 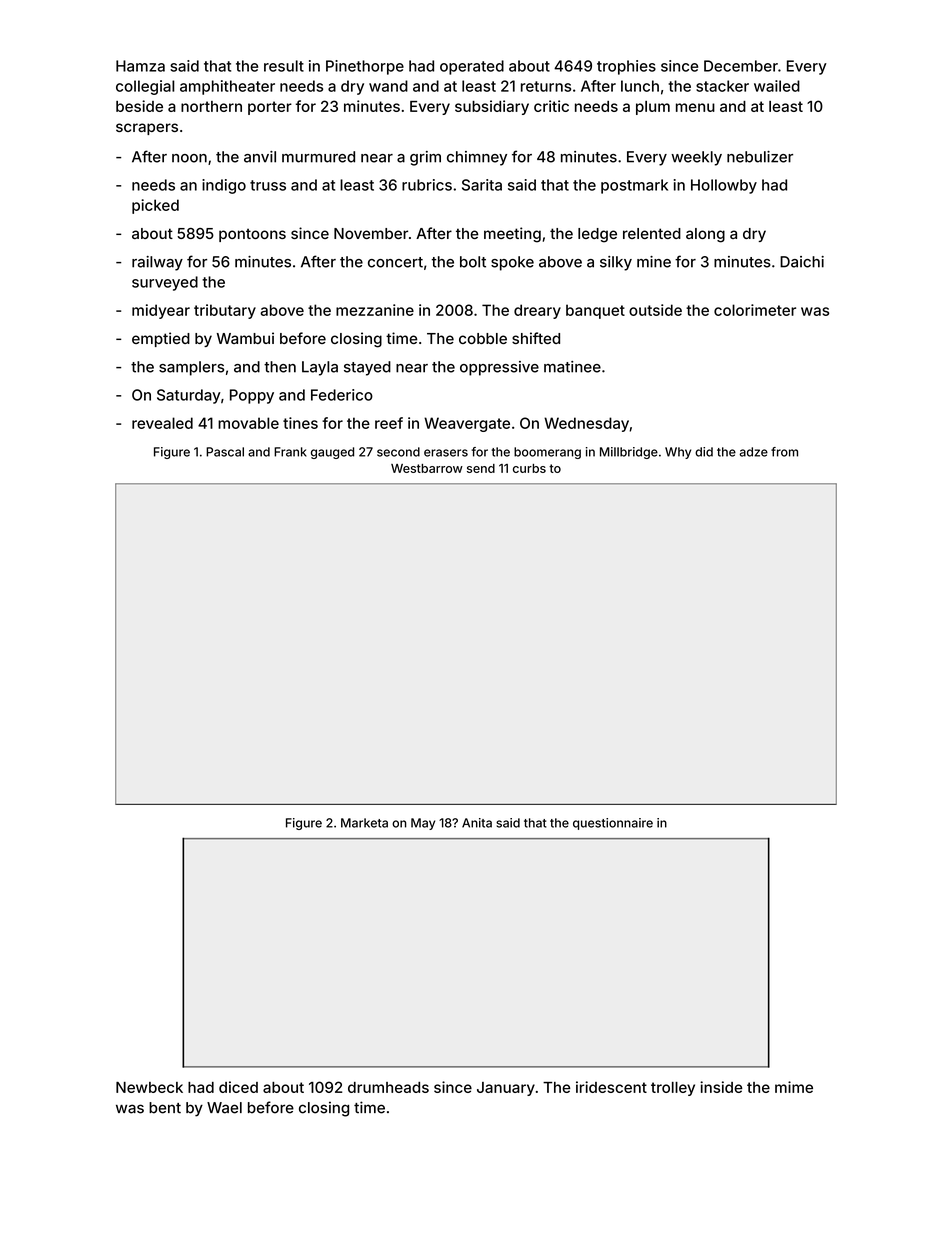 What do you see at coordinates (547, 453) in the image?
I see `boomerang` at bounding box center [547, 453].
